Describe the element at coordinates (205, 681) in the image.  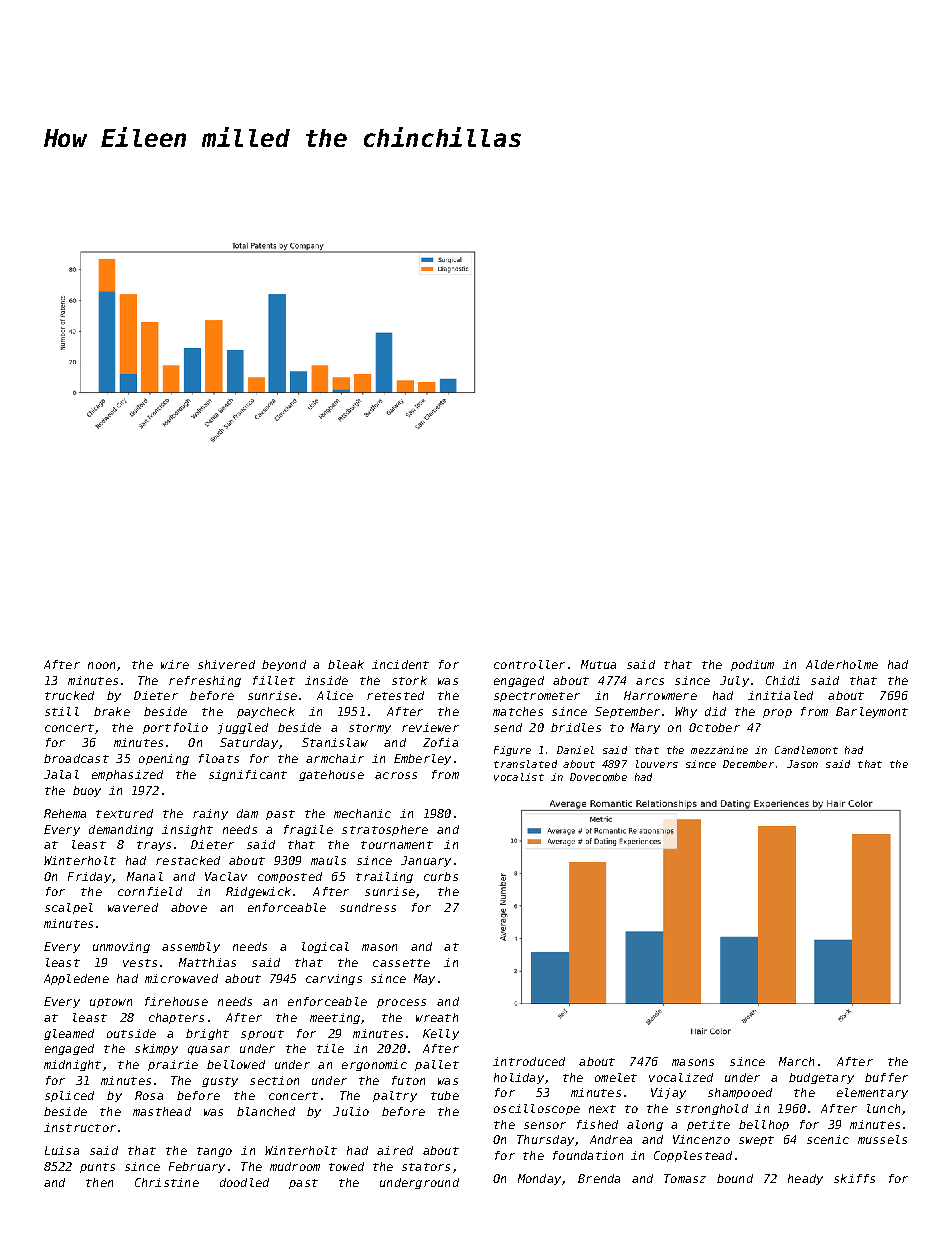
I see `refreshing` at that location.
